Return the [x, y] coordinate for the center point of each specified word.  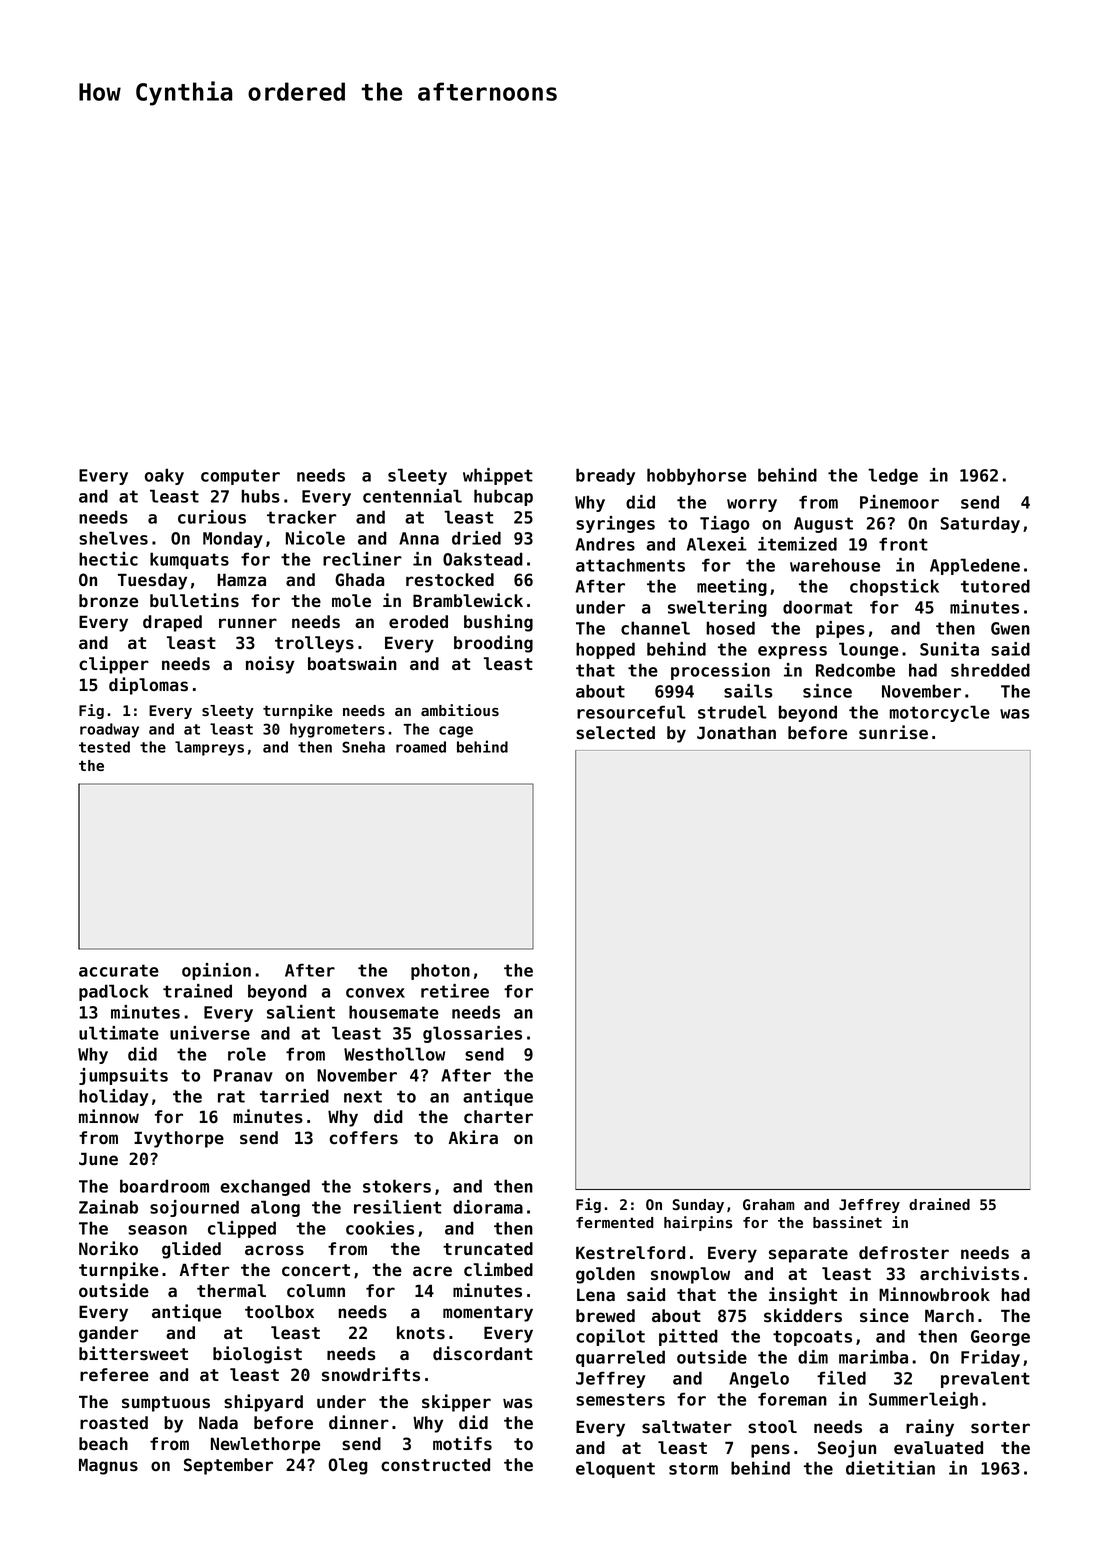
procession [720, 671]
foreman [792, 1399]
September [228, 1466]
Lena [596, 1295]
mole [351, 601]
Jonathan [736, 733]
